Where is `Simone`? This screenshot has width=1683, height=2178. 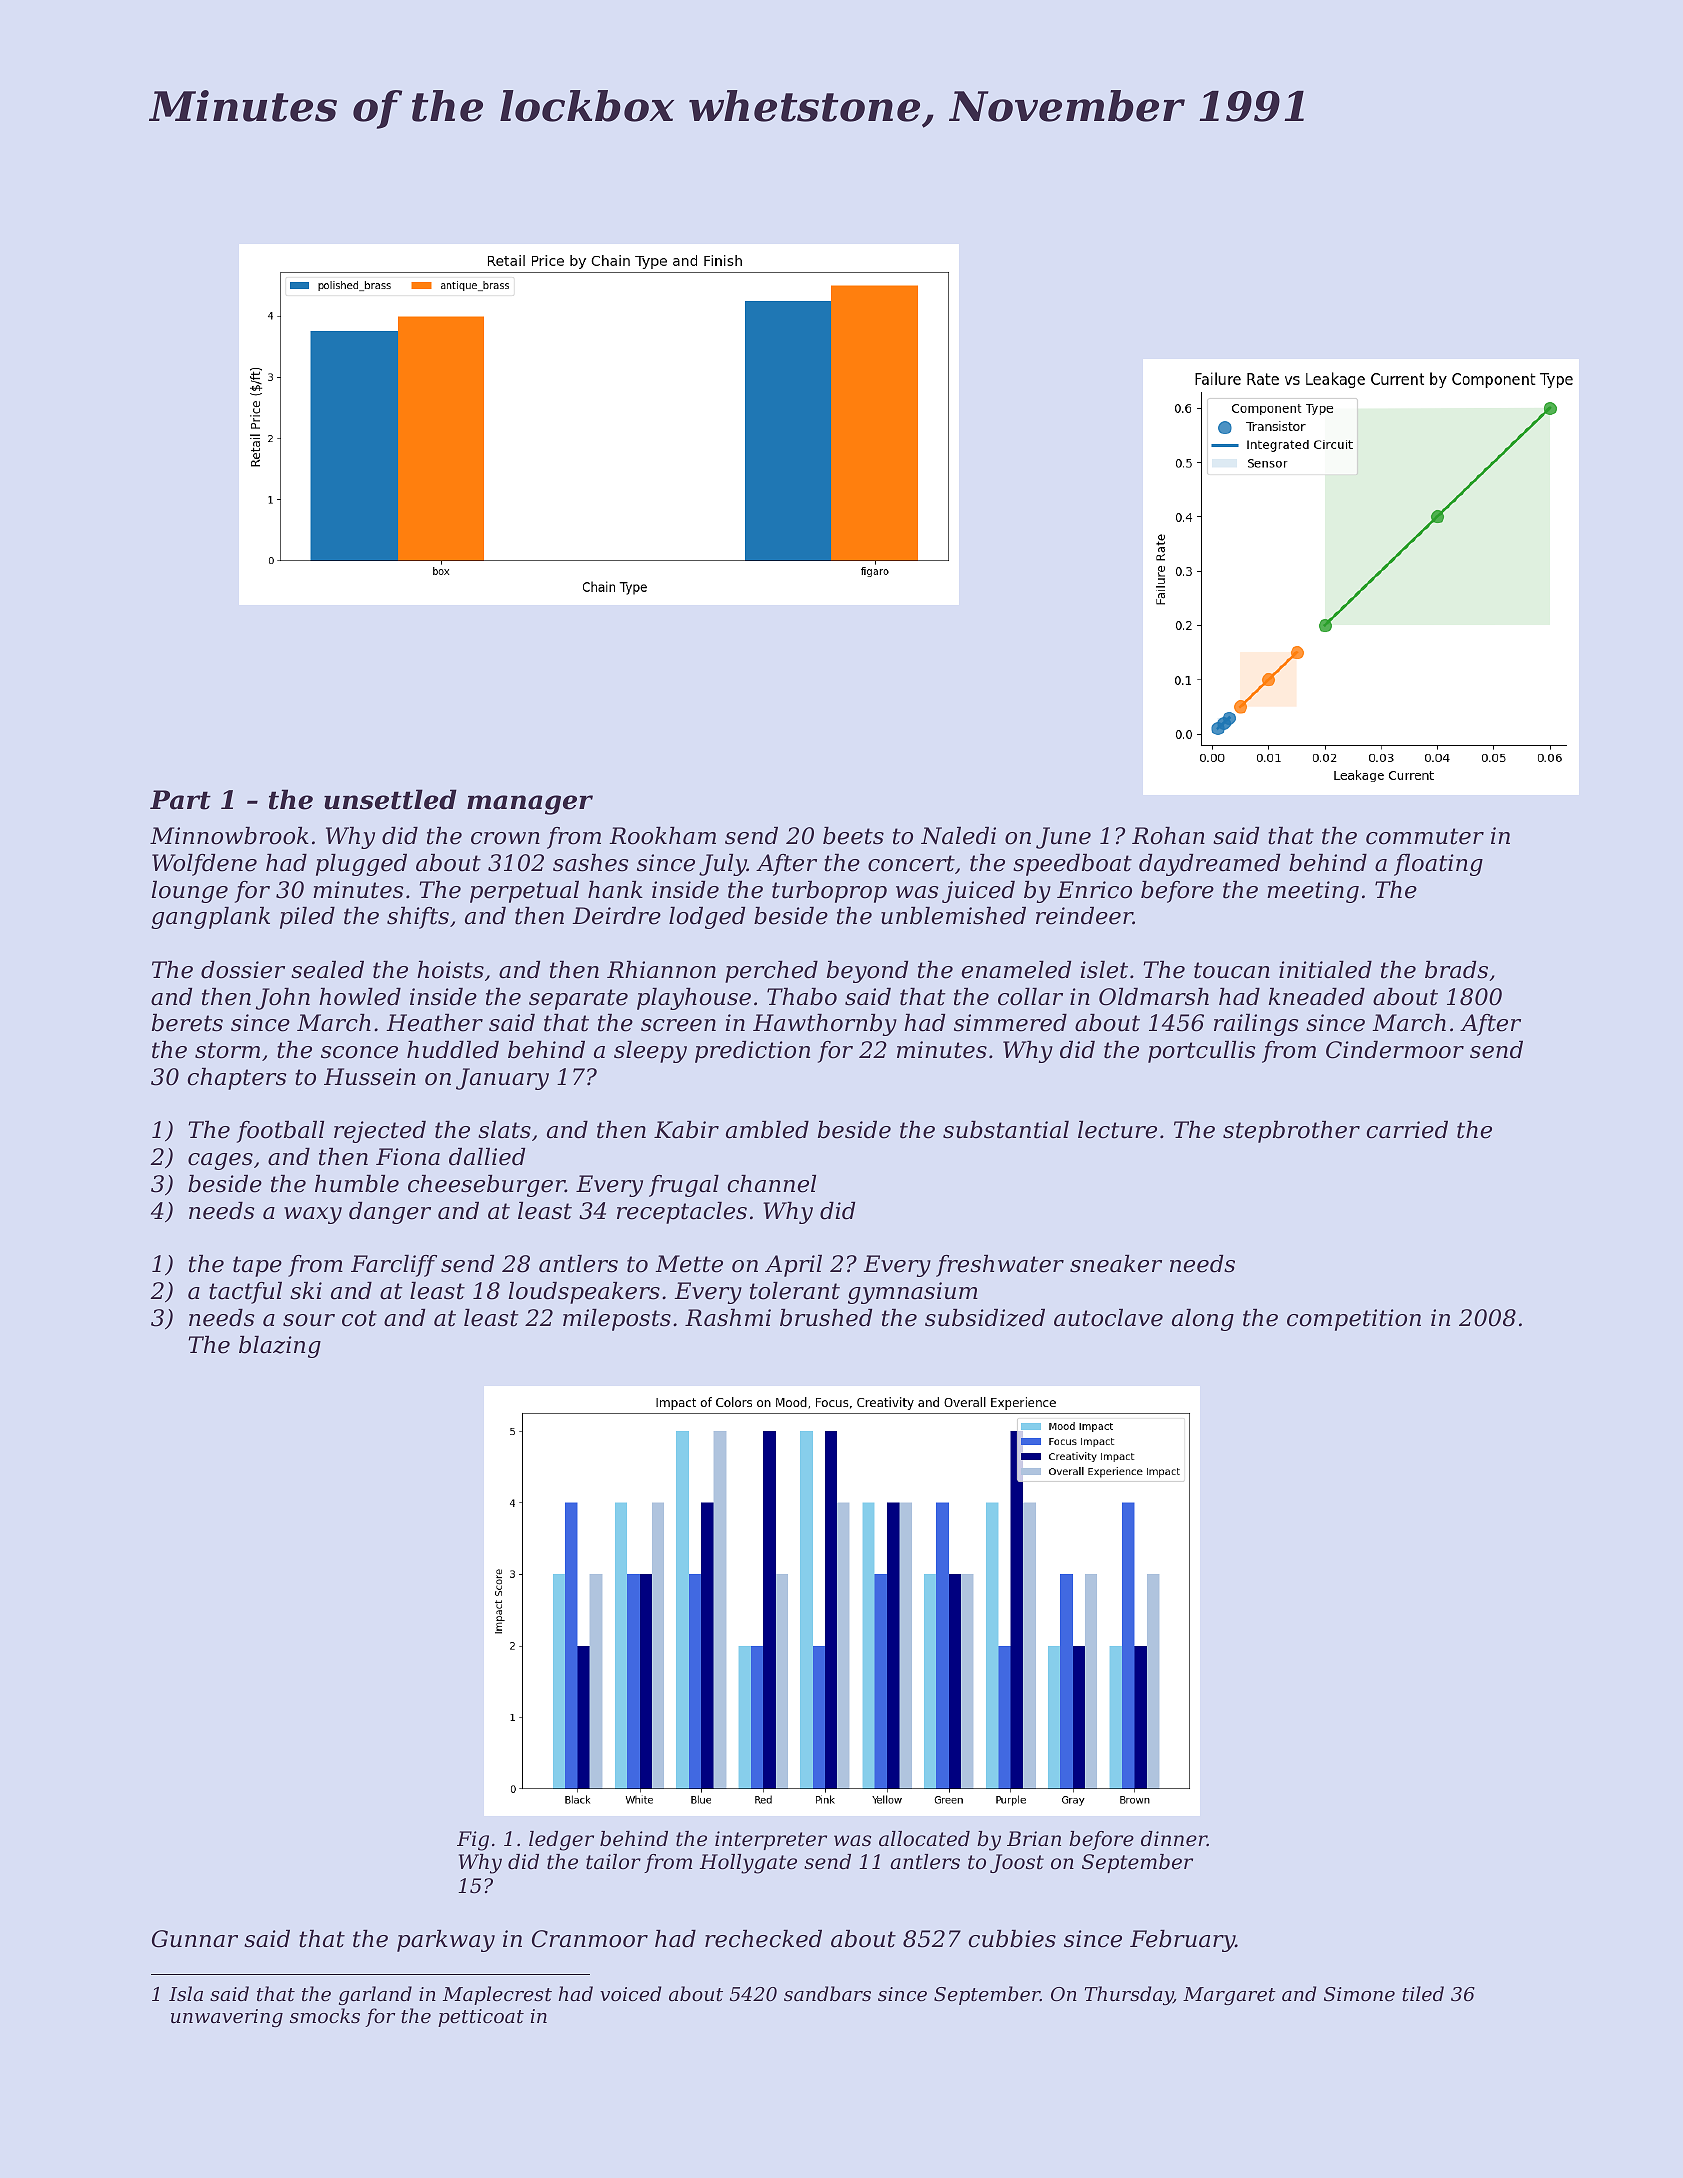 Simone is located at coordinates (1359, 1994).
